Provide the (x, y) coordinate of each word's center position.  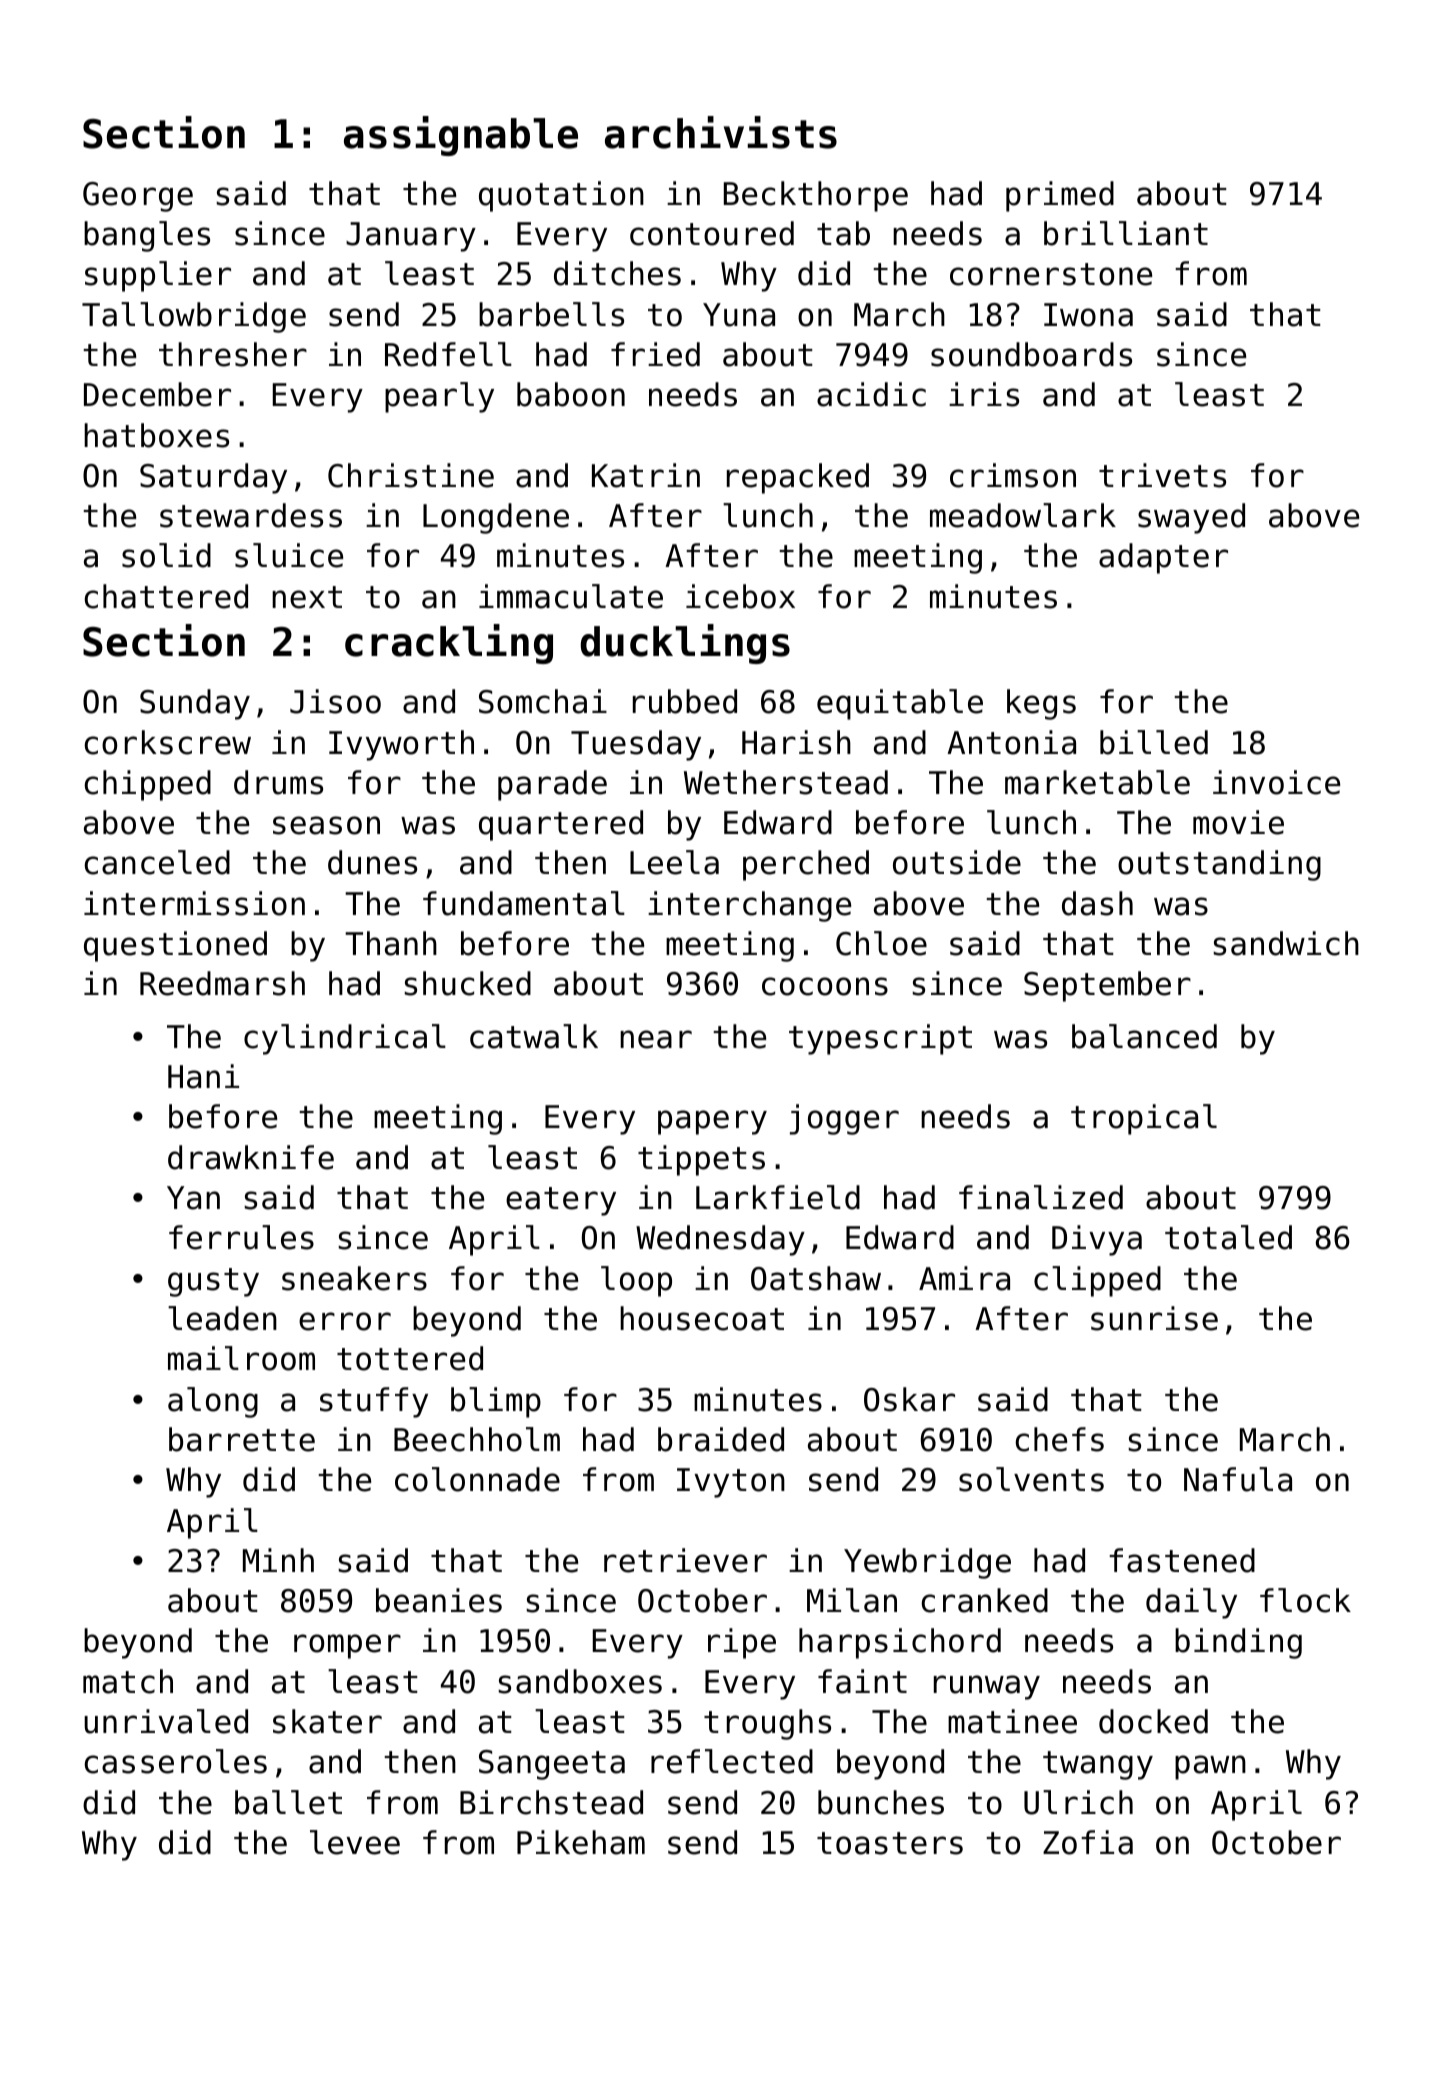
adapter (1163, 558)
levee (355, 1842)
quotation (561, 196)
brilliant (1126, 233)
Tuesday (636, 745)
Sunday (195, 704)
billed (1154, 742)
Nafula (1238, 1479)
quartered (561, 825)
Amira (964, 1278)
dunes (372, 862)
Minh (278, 1560)
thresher (233, 354)
